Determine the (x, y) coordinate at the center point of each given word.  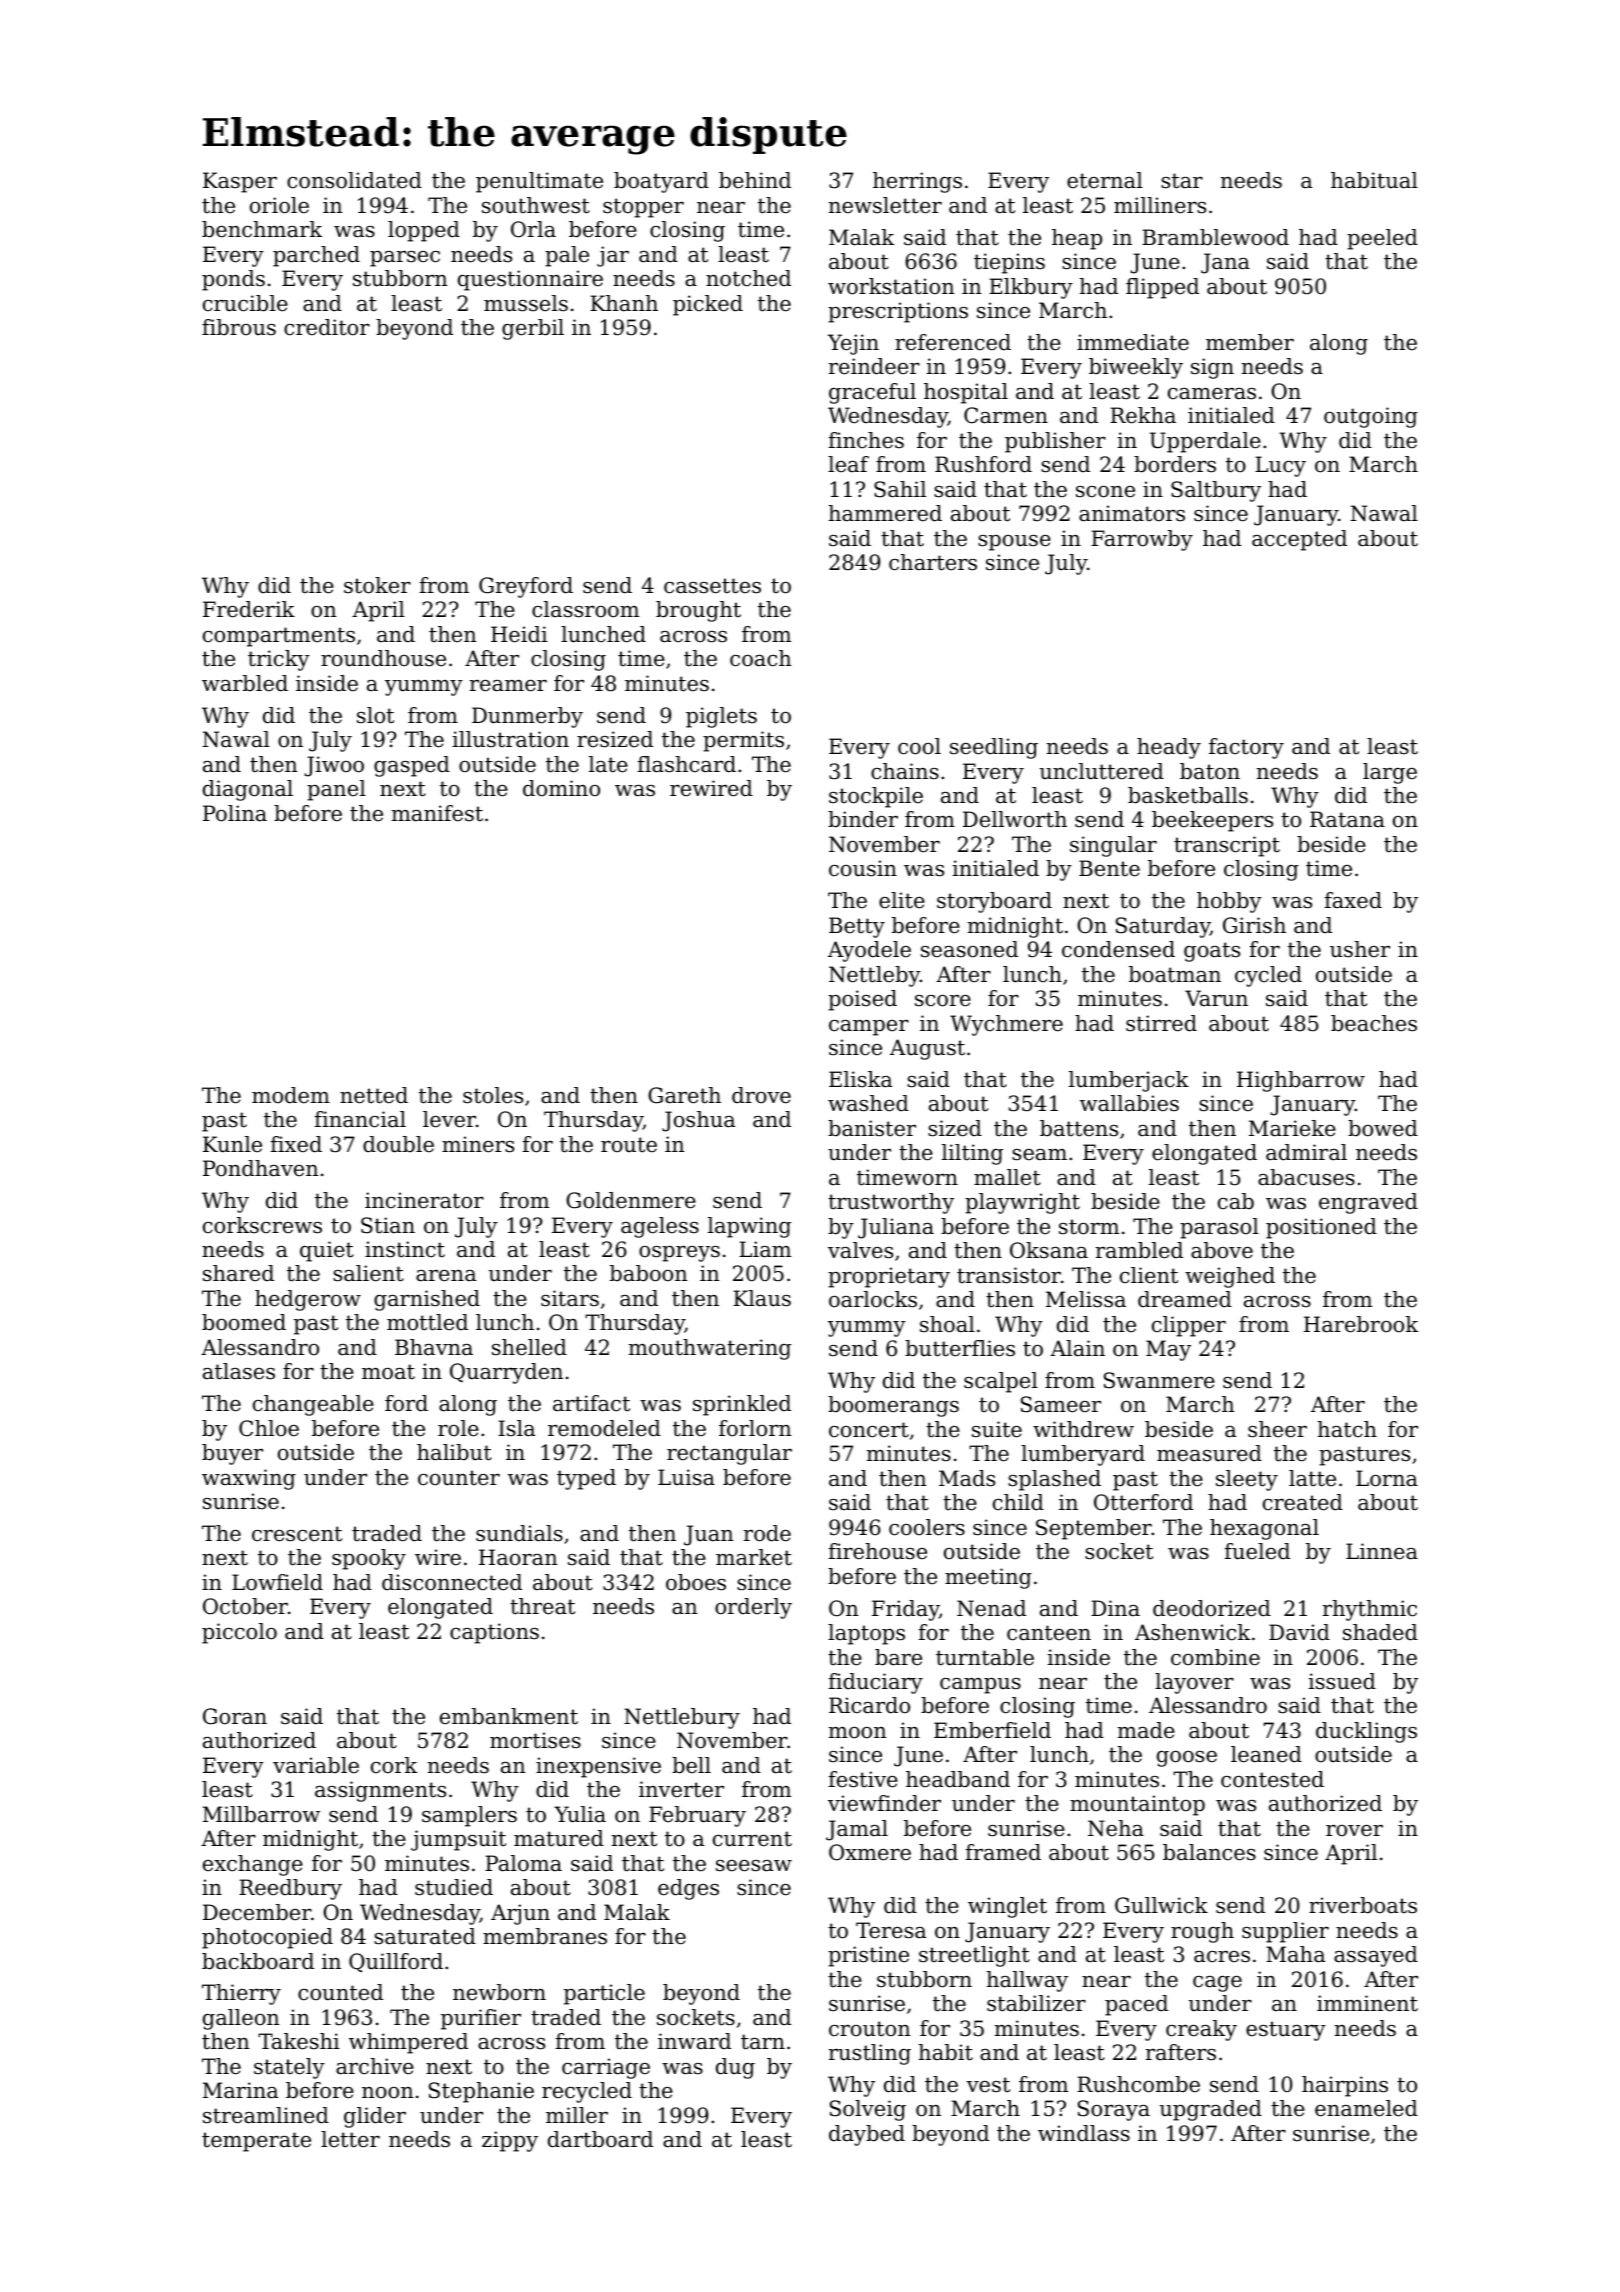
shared (238, 1273)
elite (902, 900)
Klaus (762, 1298)
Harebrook (1361, 1324)
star (1182, 181)
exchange (253, 1865)
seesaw (754, 1866)
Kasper (240, 182)
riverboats (1363, 1905)
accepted (1299, 540)
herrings (917, 182)
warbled (245, 683)
